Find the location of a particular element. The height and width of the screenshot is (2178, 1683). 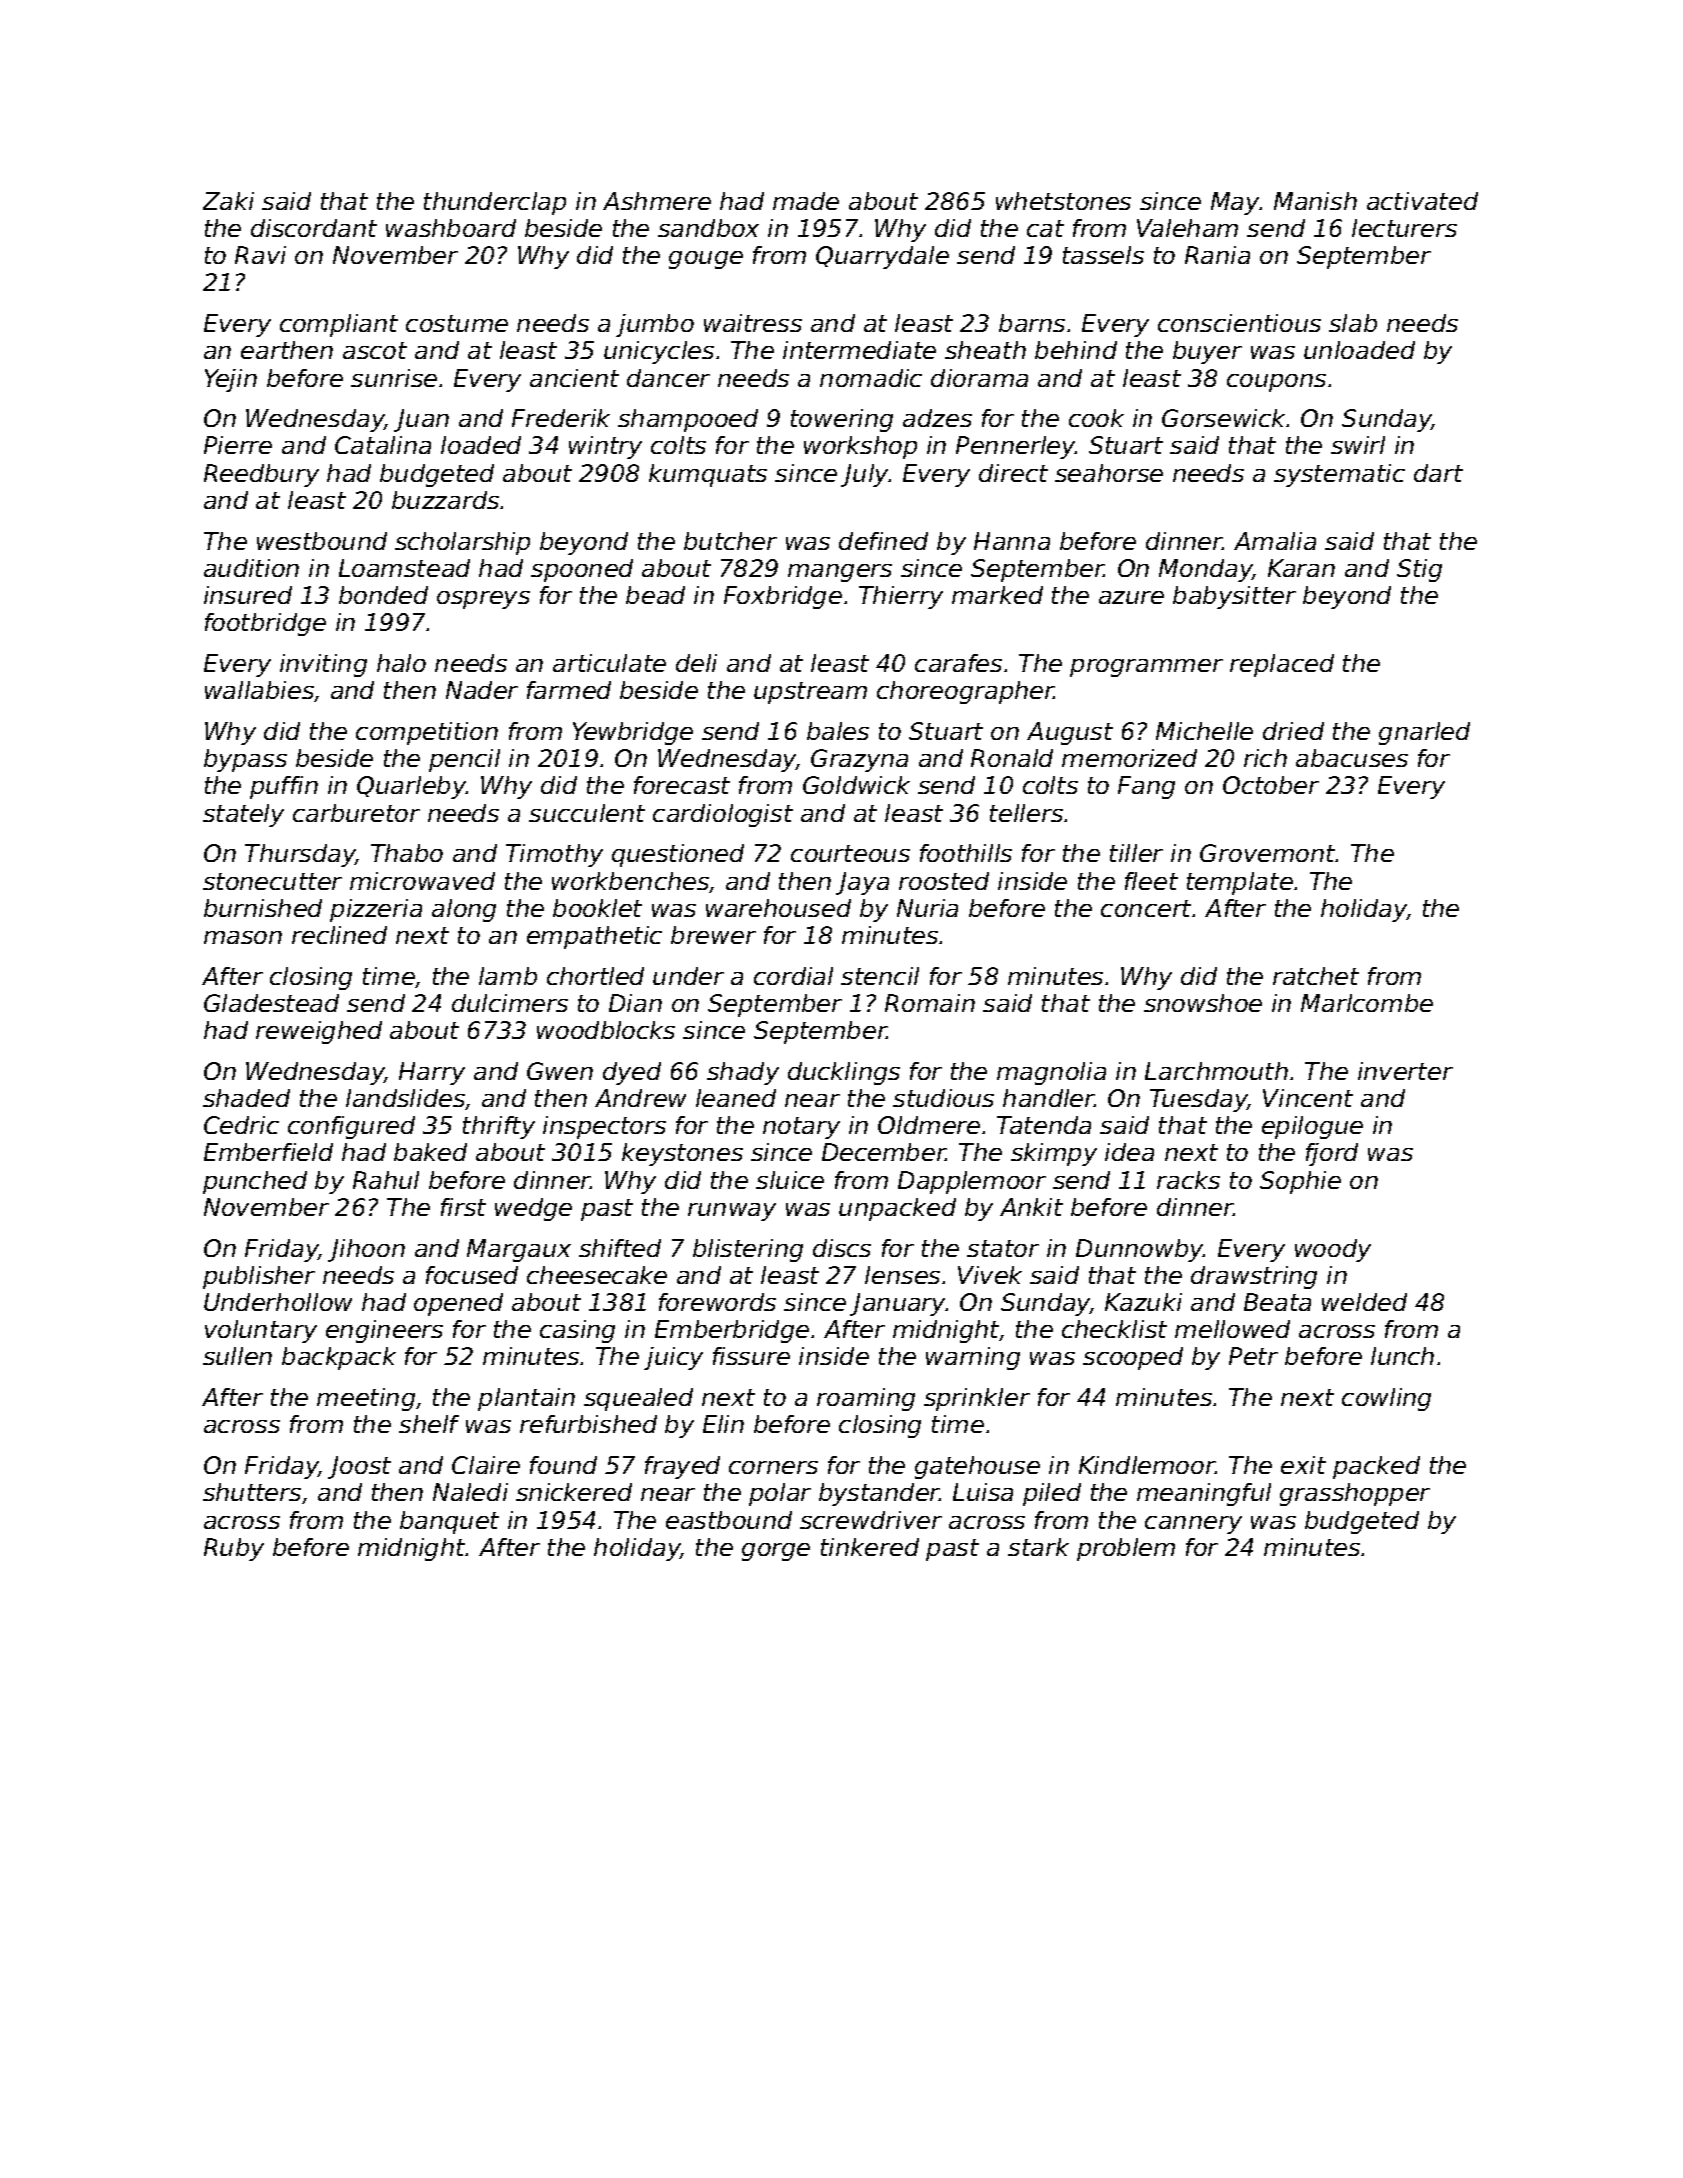

made is located at coordinates (806, 201).
